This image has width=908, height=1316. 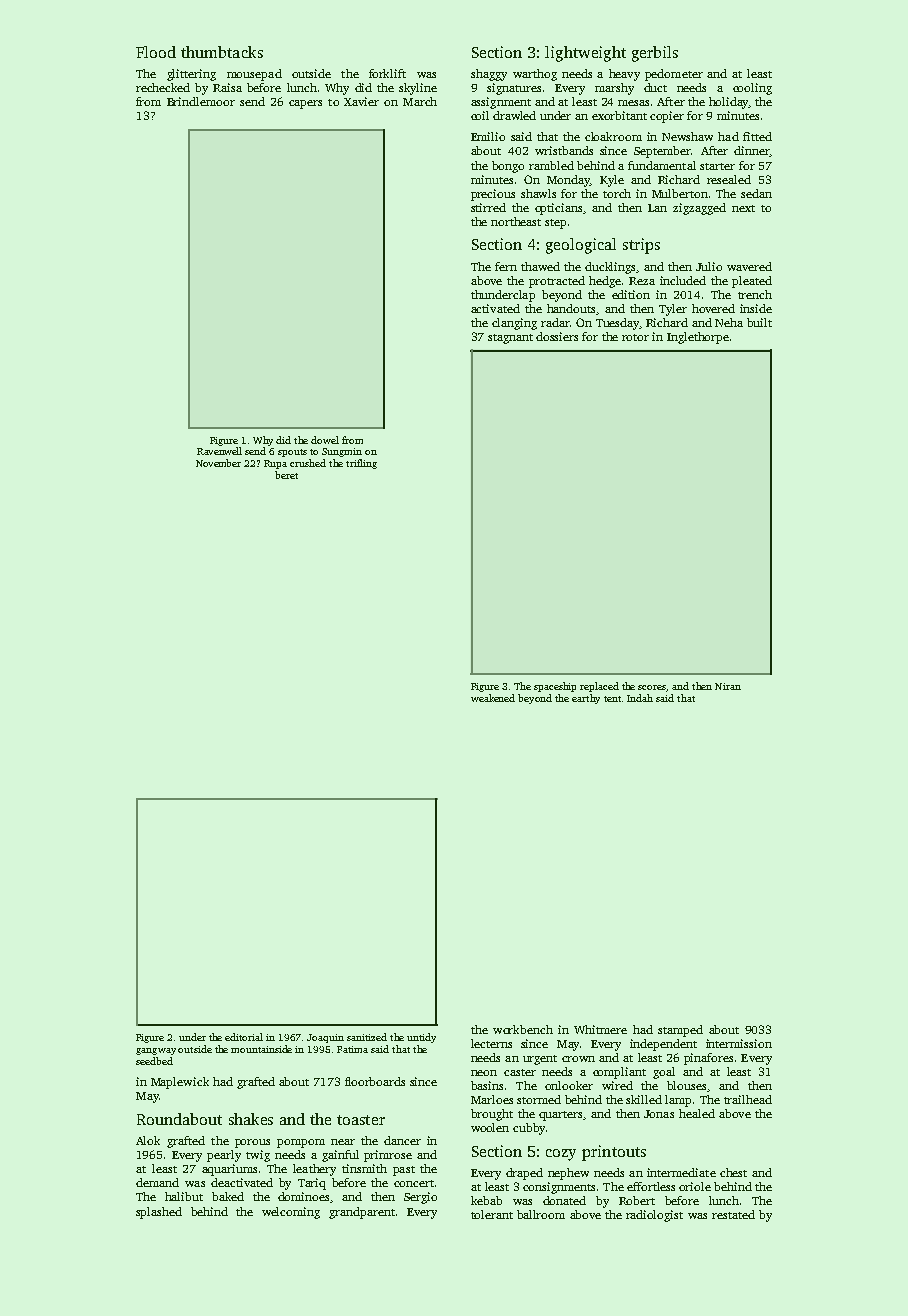 What do you see at coordinates (493, 698) in the image?
I see `weakened` at bounding box center [493, 698].
